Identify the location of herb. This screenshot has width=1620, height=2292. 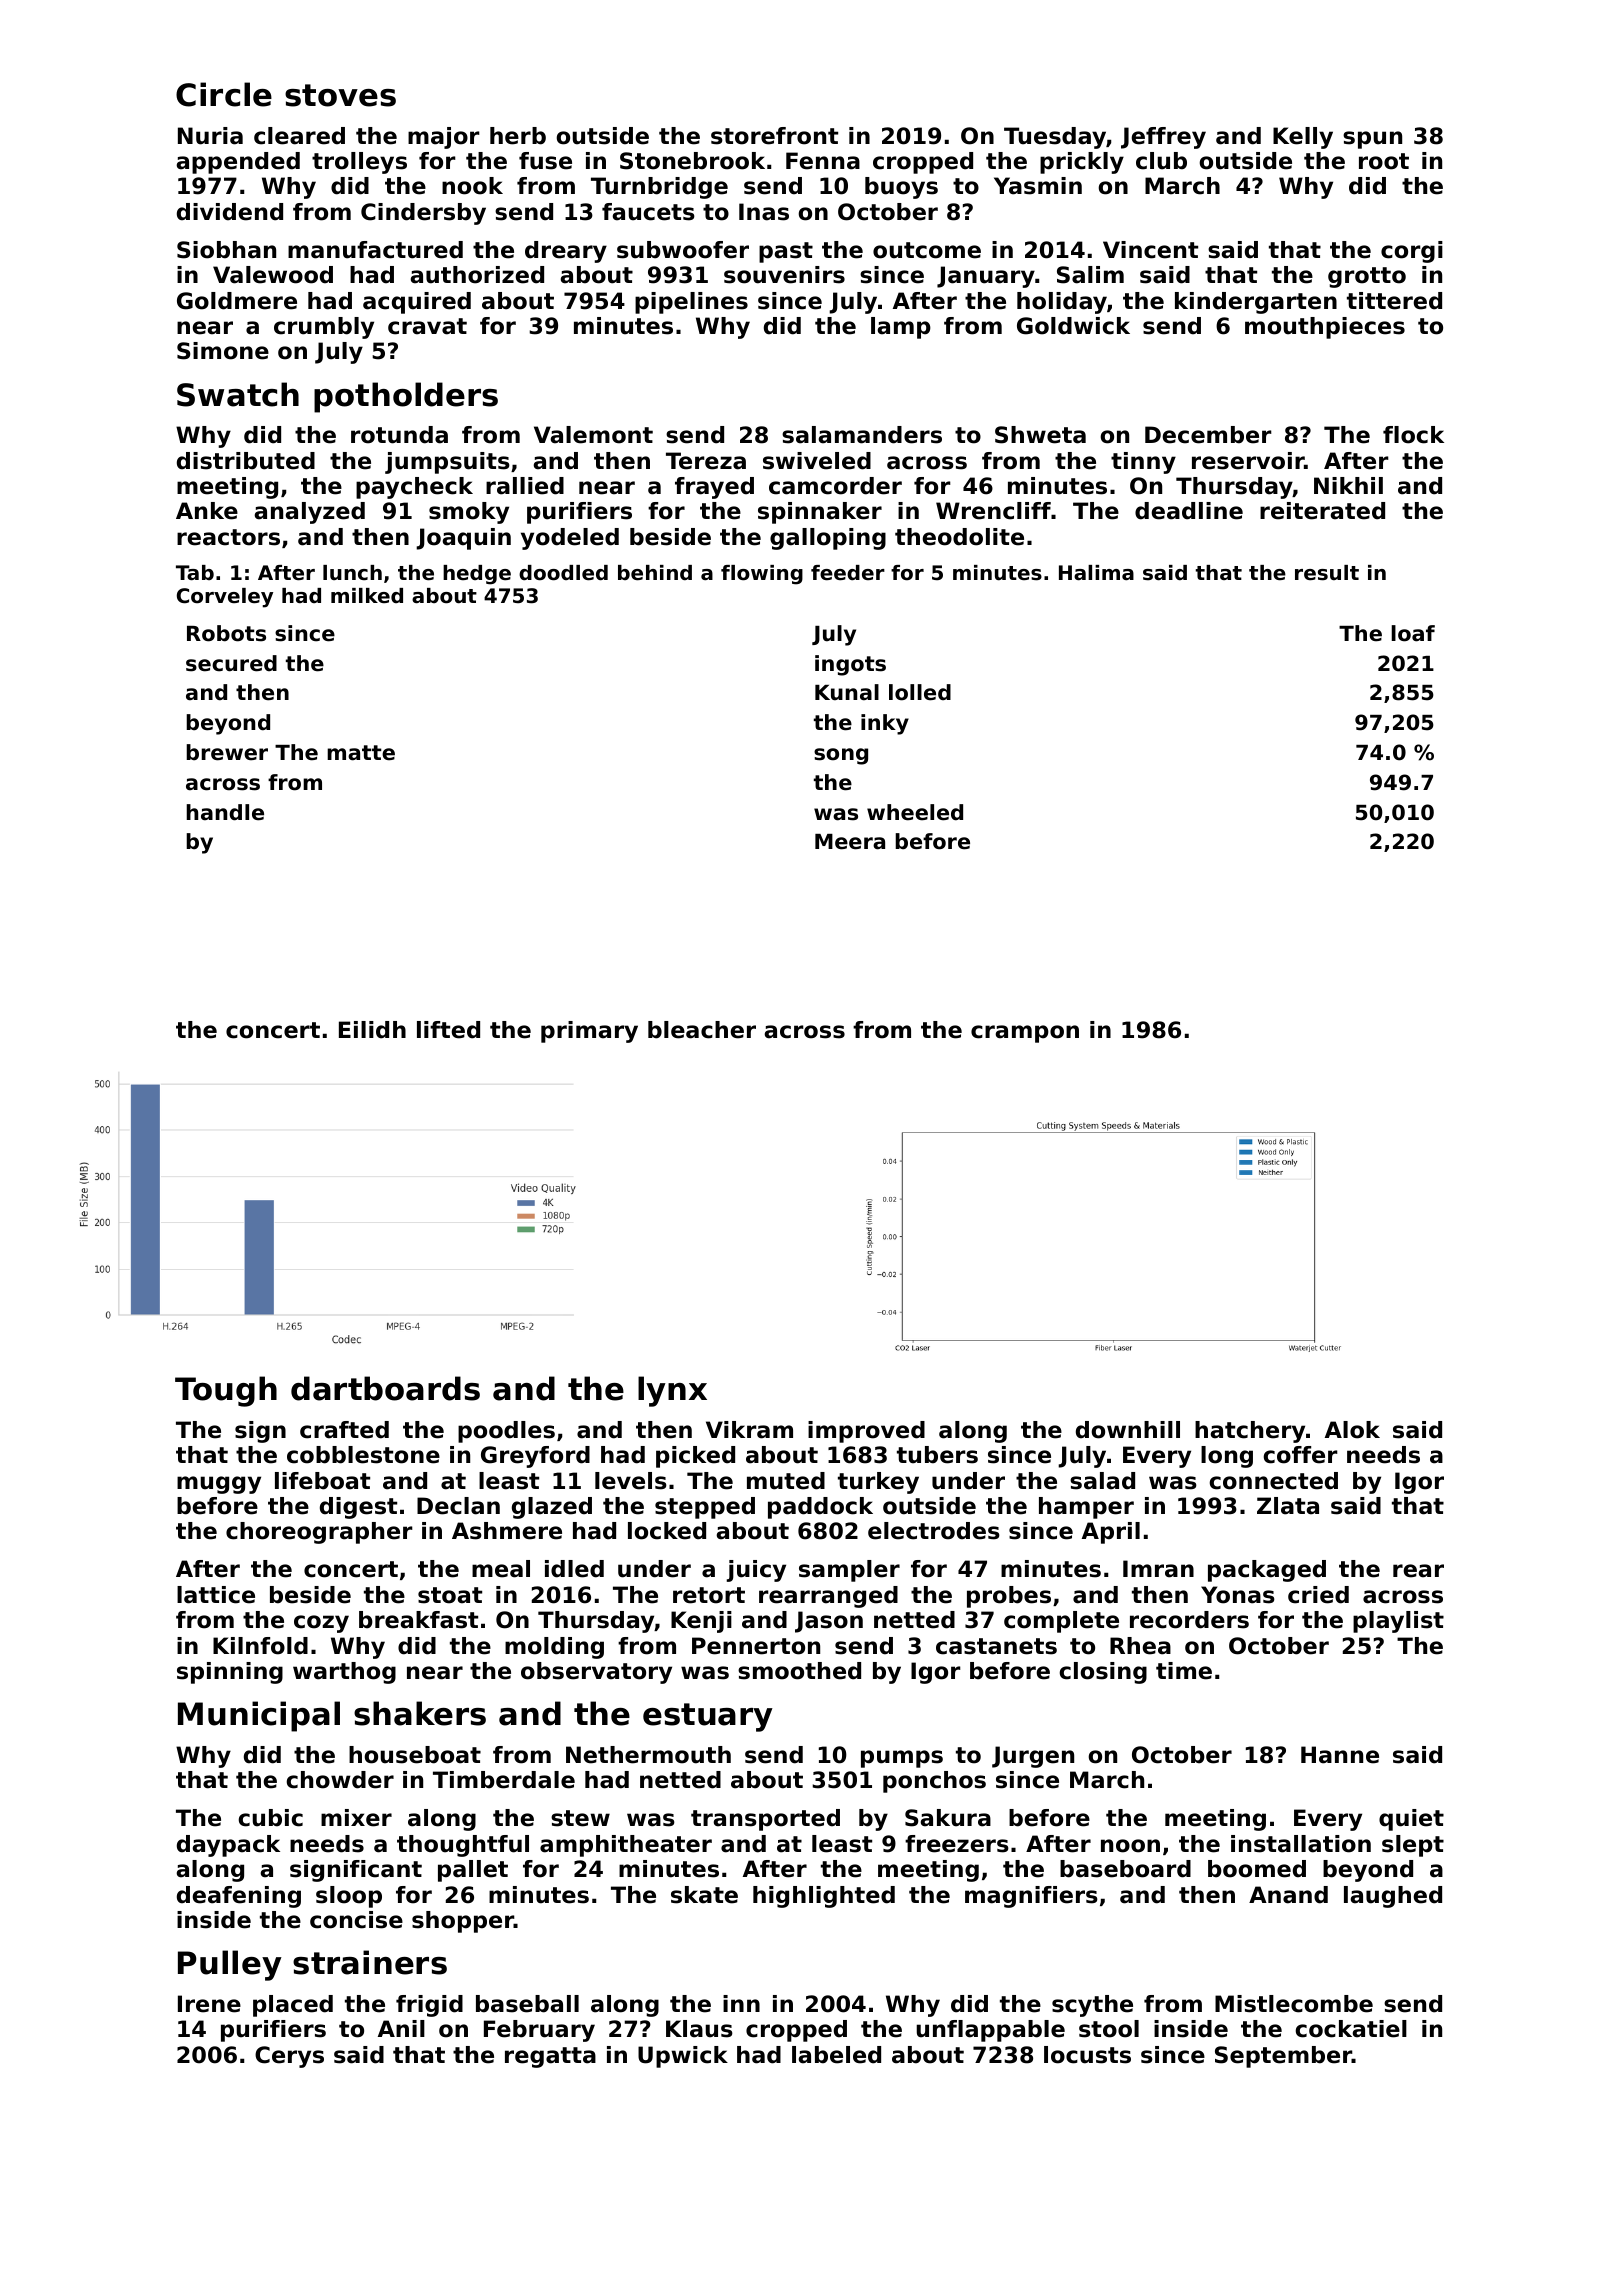
(518, 136).
